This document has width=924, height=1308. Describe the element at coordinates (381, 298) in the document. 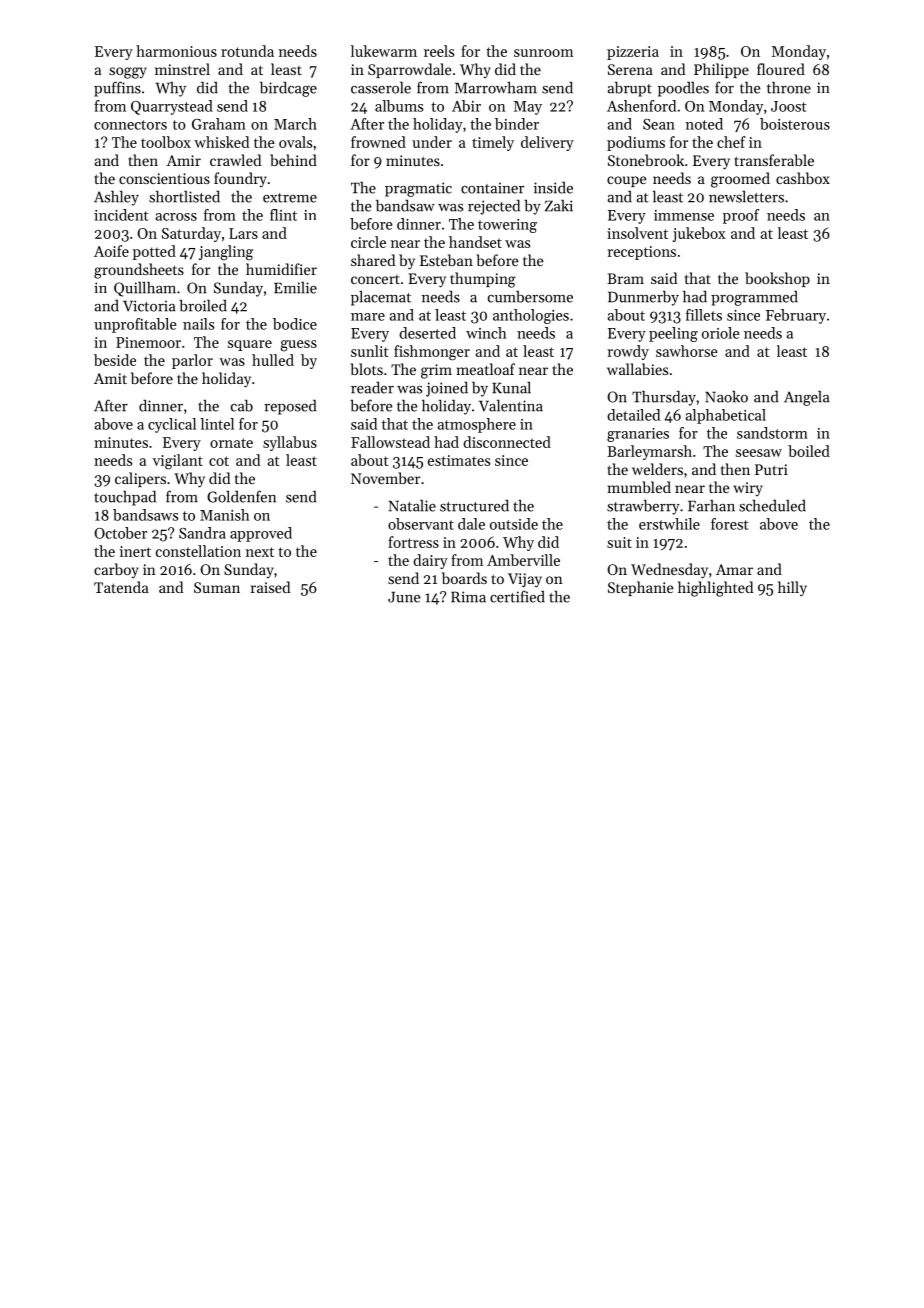

I see `placemat` at that location.
